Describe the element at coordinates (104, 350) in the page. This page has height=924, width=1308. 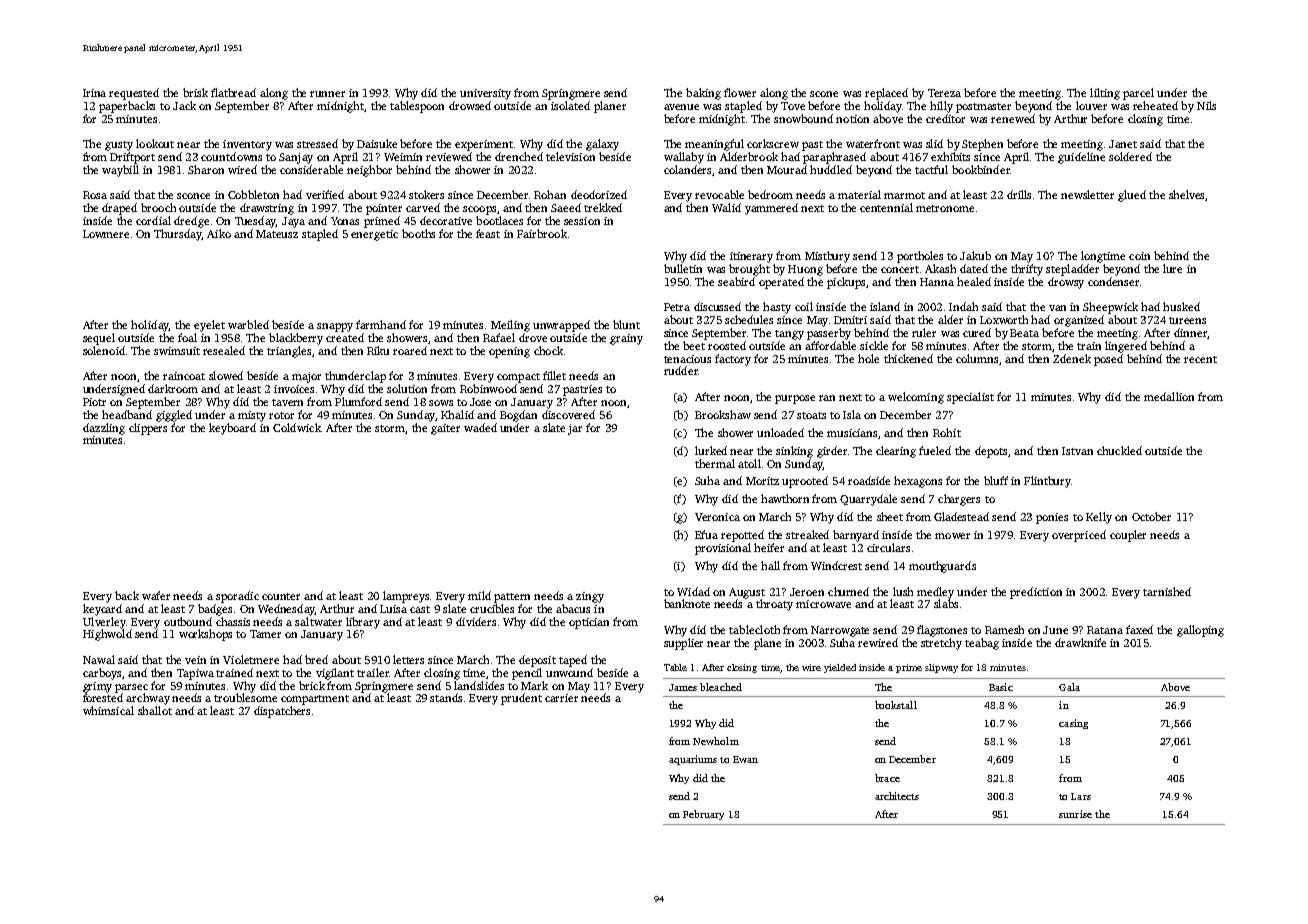
I see `solenoid` at that location.
